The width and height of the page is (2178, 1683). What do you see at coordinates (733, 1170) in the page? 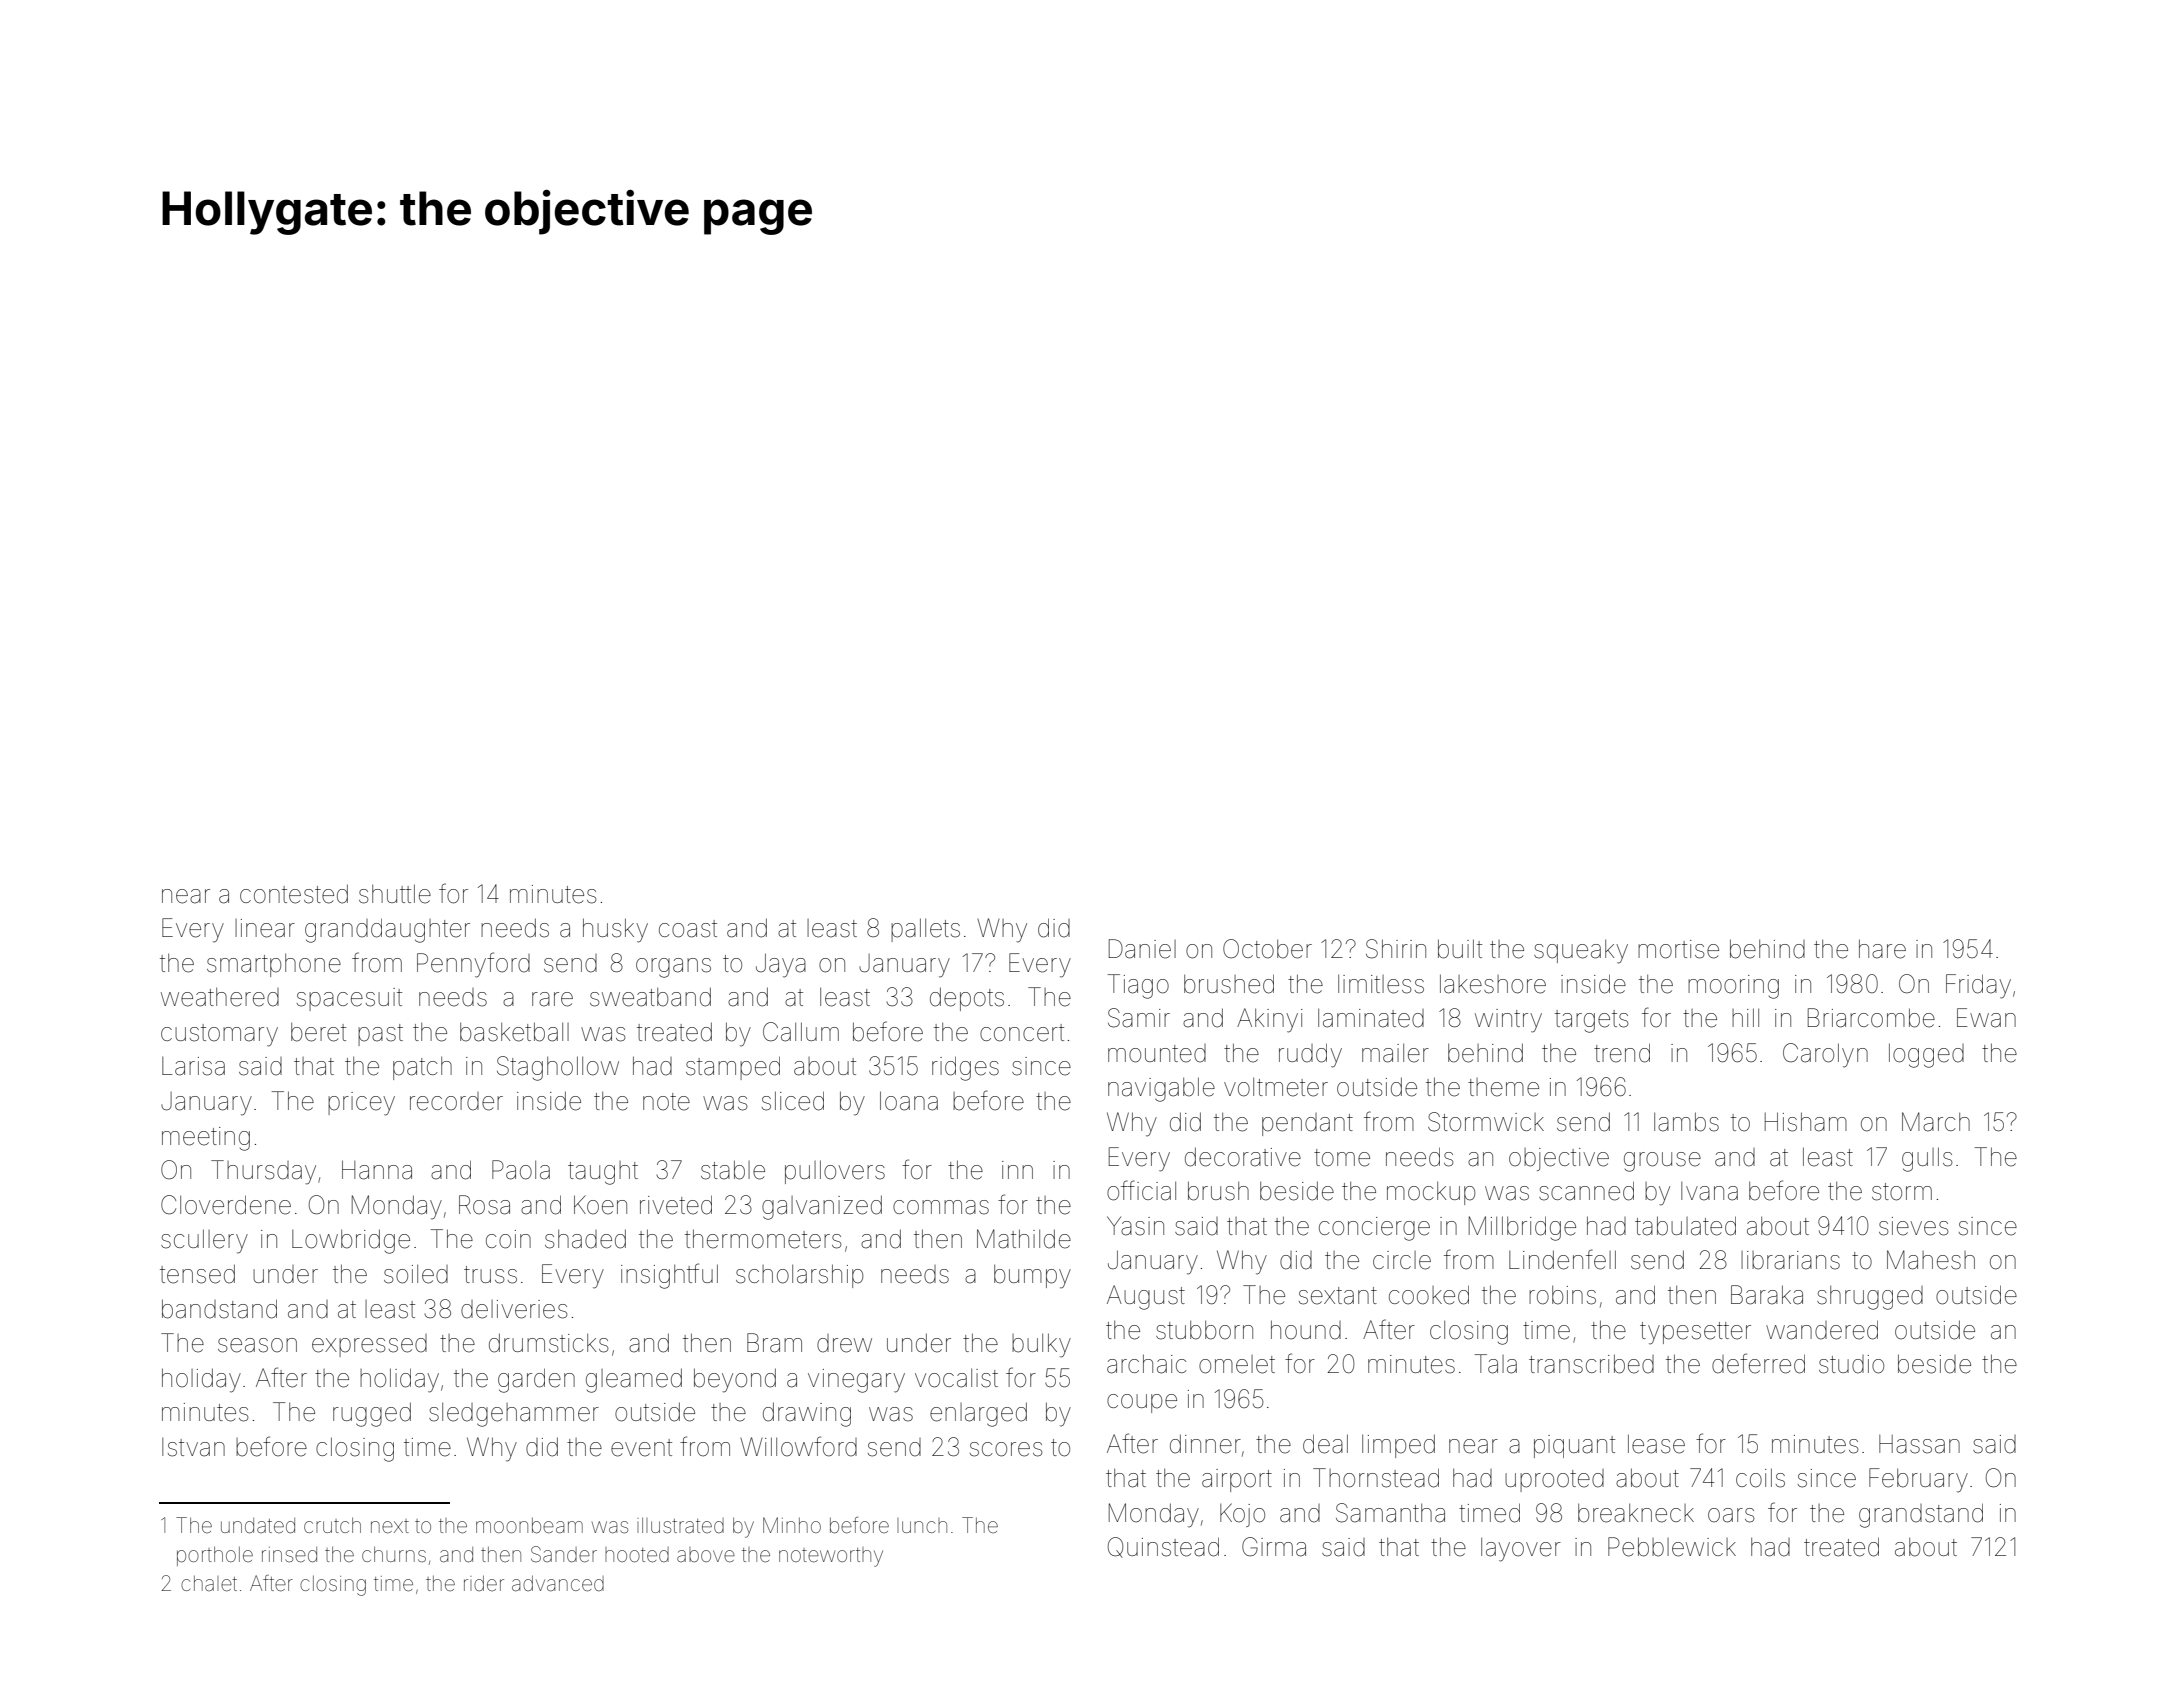
I see `stable` at bounding box center [733, 1170].
